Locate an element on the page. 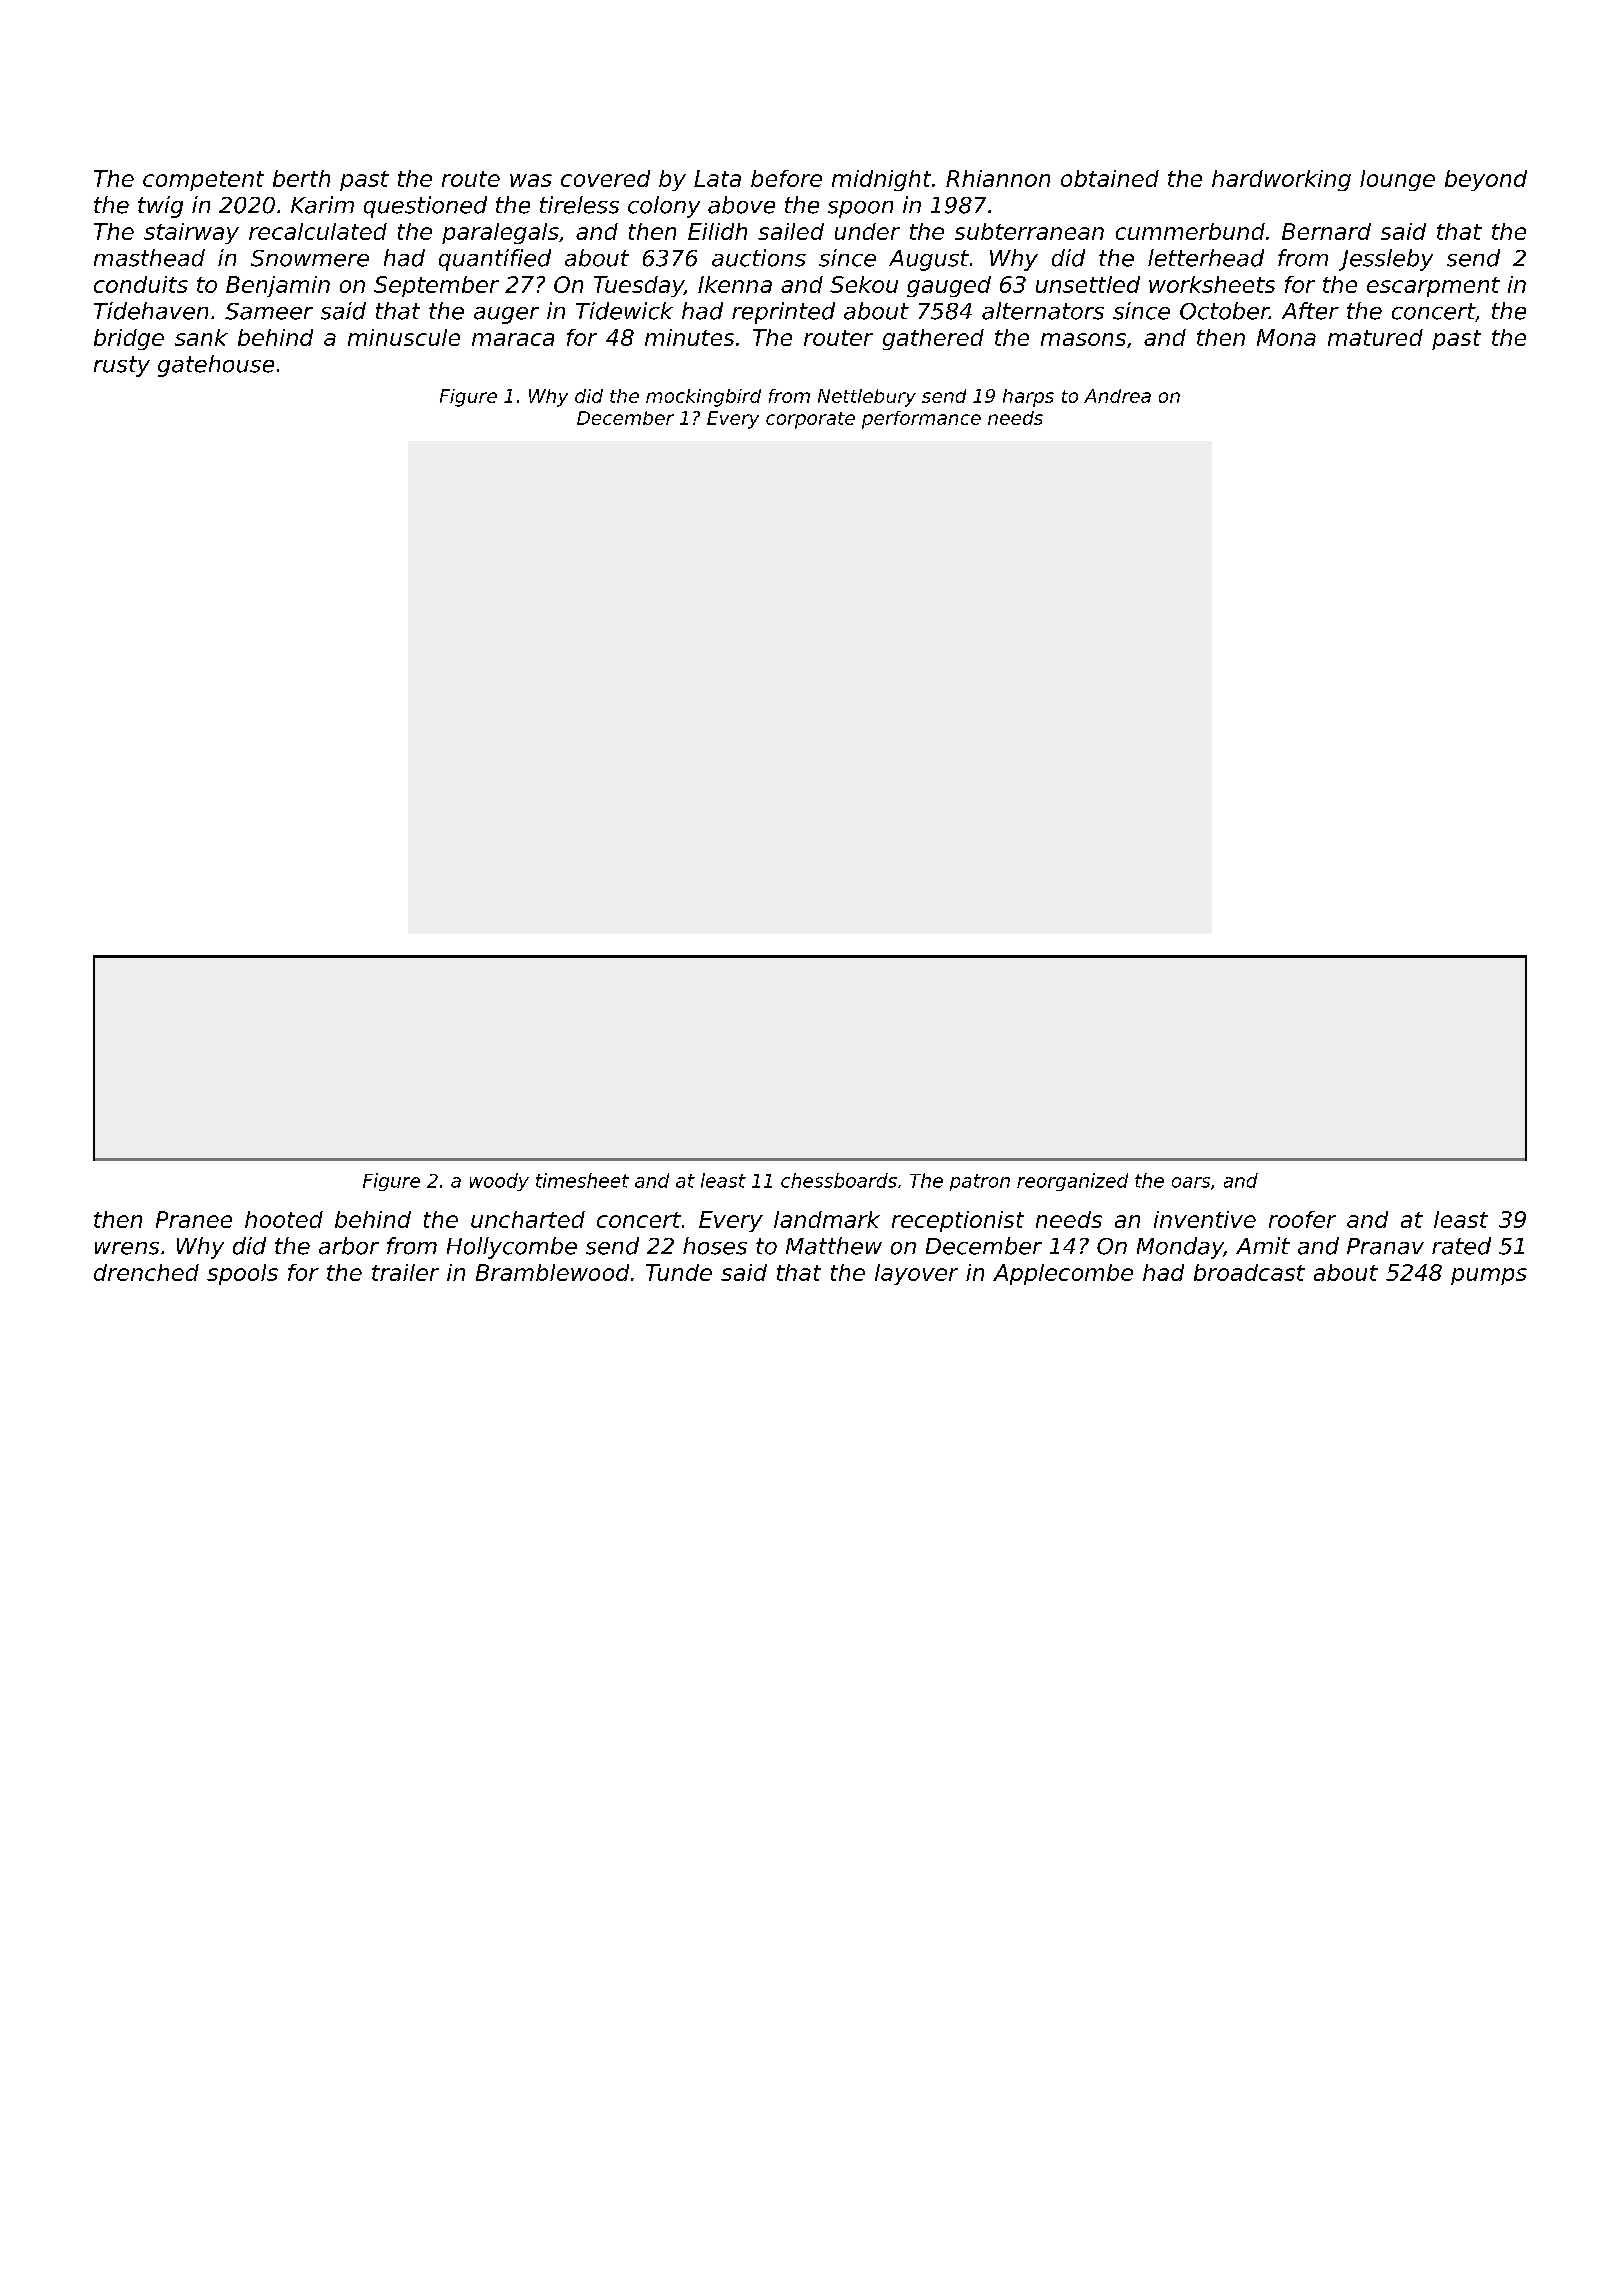 The width and height of the page is (1620, 2292). patron is located at coordinates (980, 1182).
